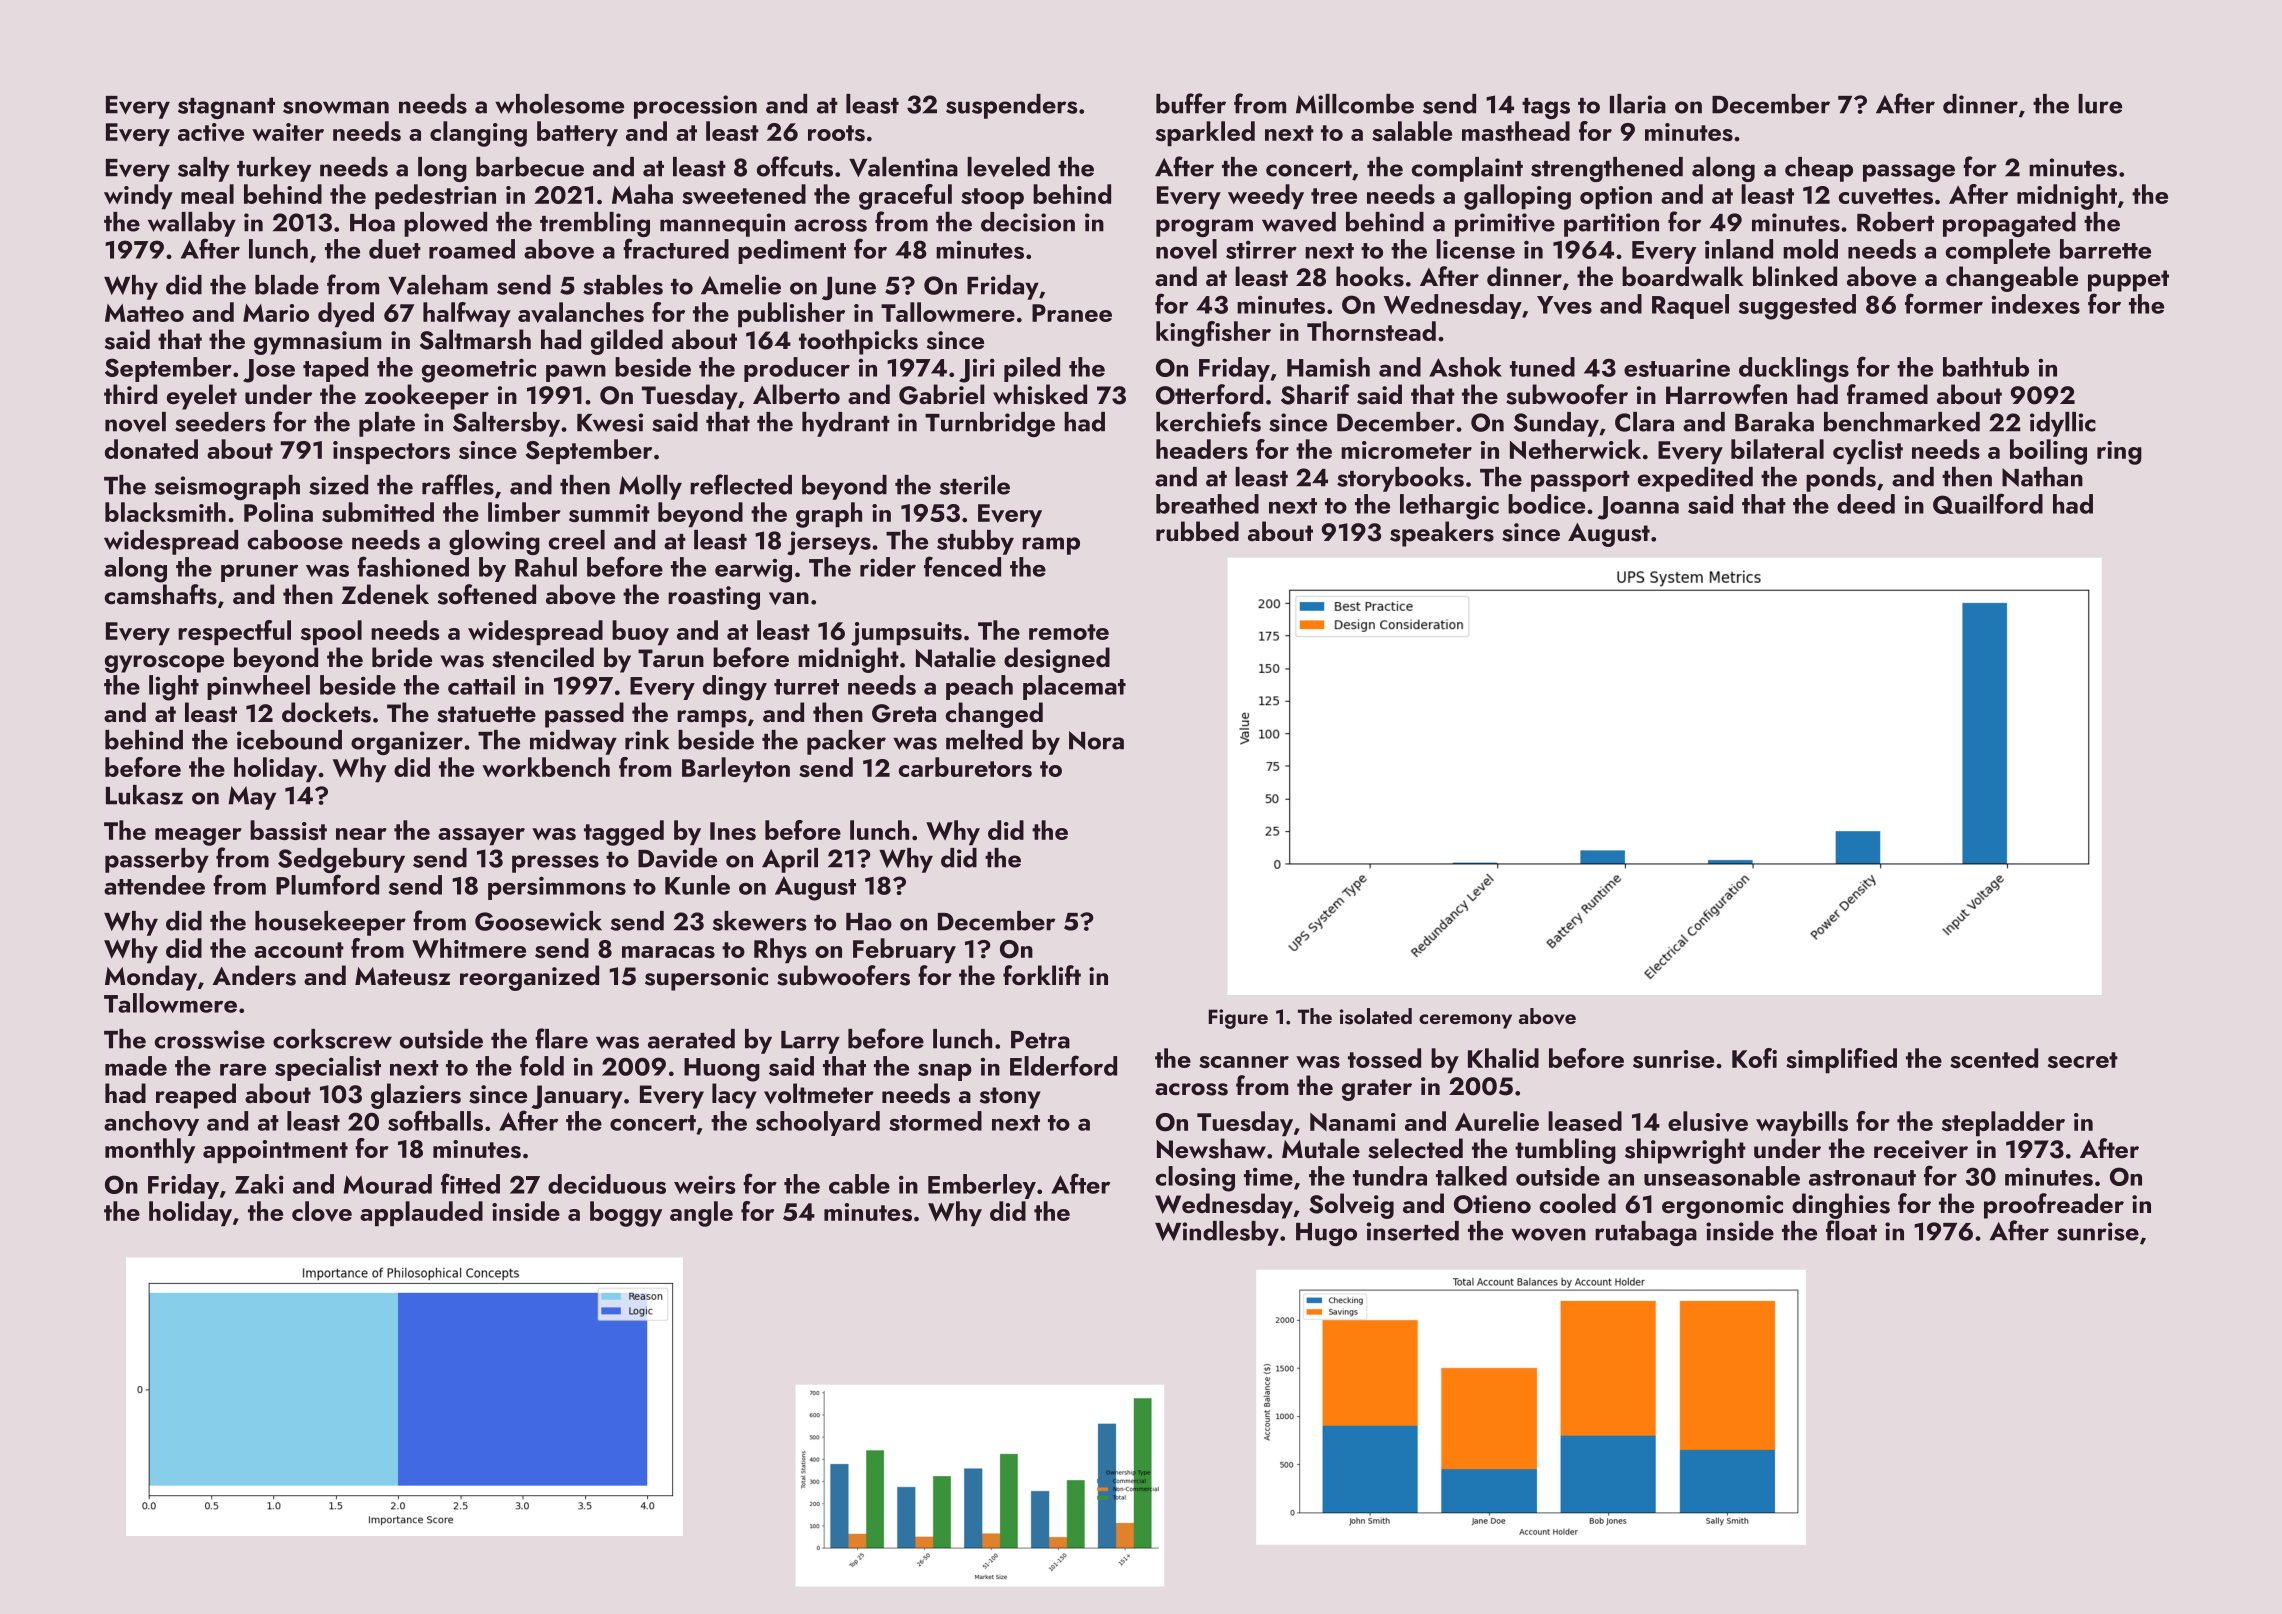  Describe the element at coordinates (1810, 249) in the screenshot. I see `mold` at that location.
